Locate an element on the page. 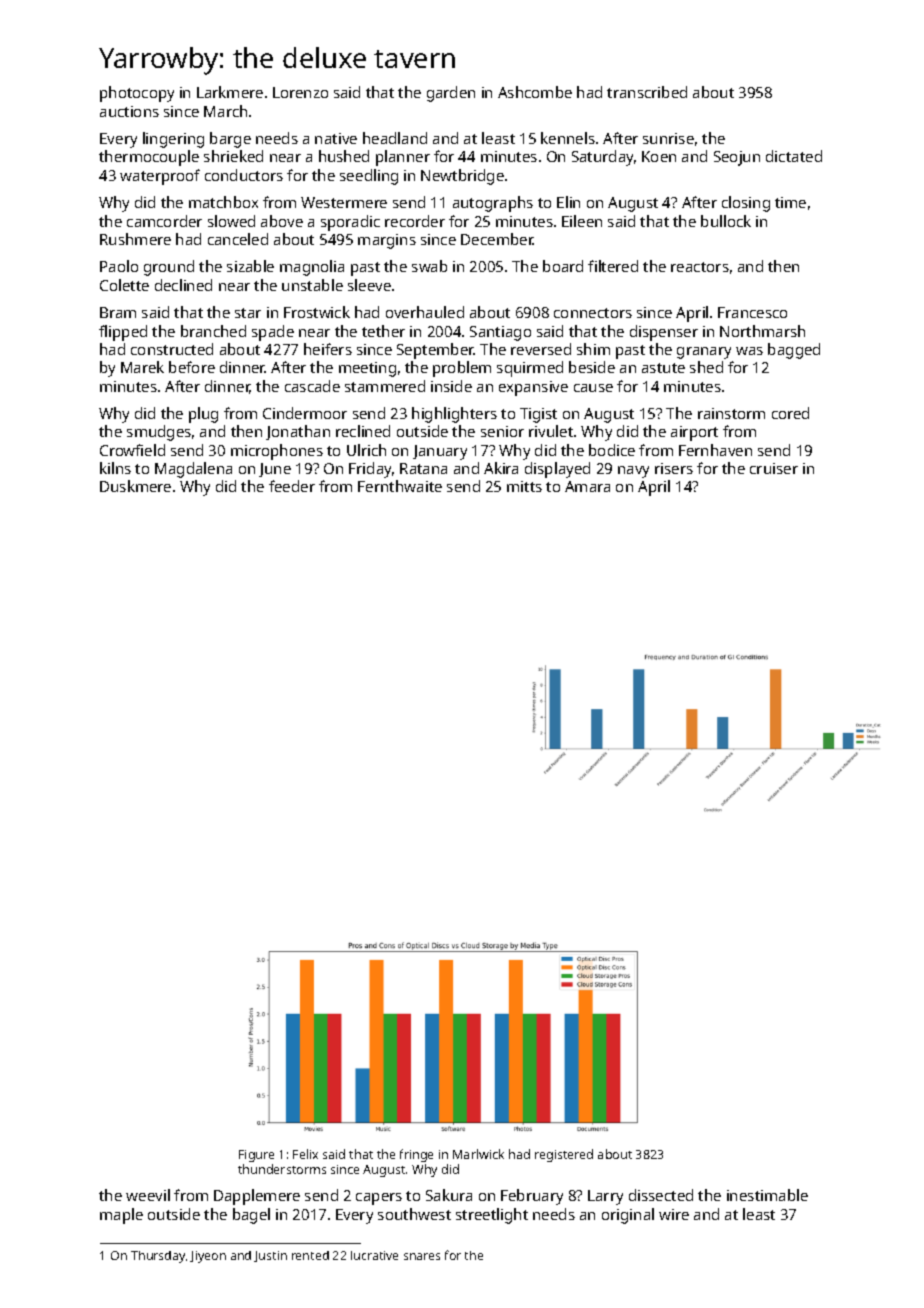 This image has width=924, height=1308. Figure is located at coordinates (256, 1156).
